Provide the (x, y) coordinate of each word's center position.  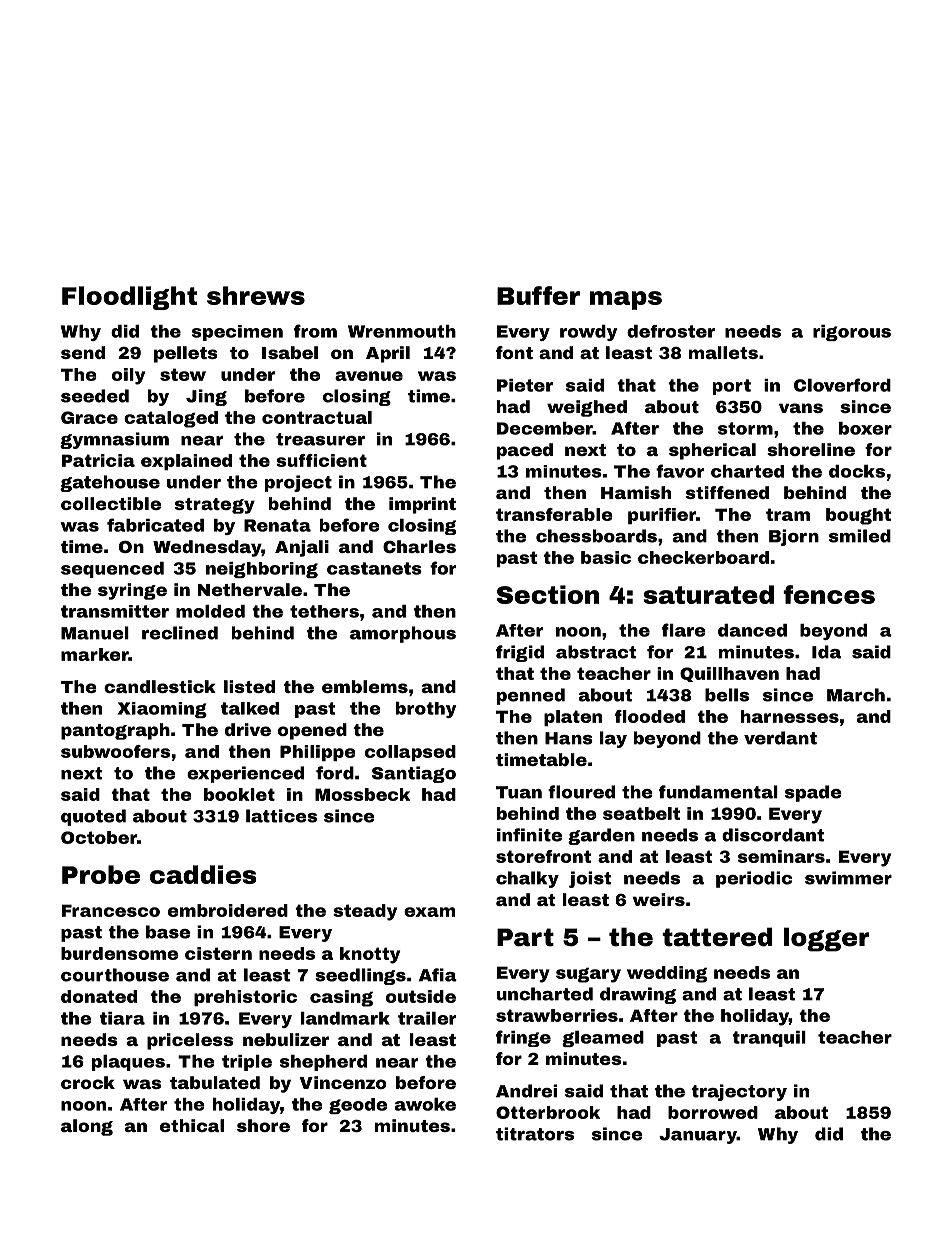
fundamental (718, 792)
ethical (192, 1125)
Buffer (538, 295)
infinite (529, 835)
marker (95, 654)
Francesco (111, 910)
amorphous (403, 634)
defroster (671, 331)
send (83, 352)
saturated (708, 594)
